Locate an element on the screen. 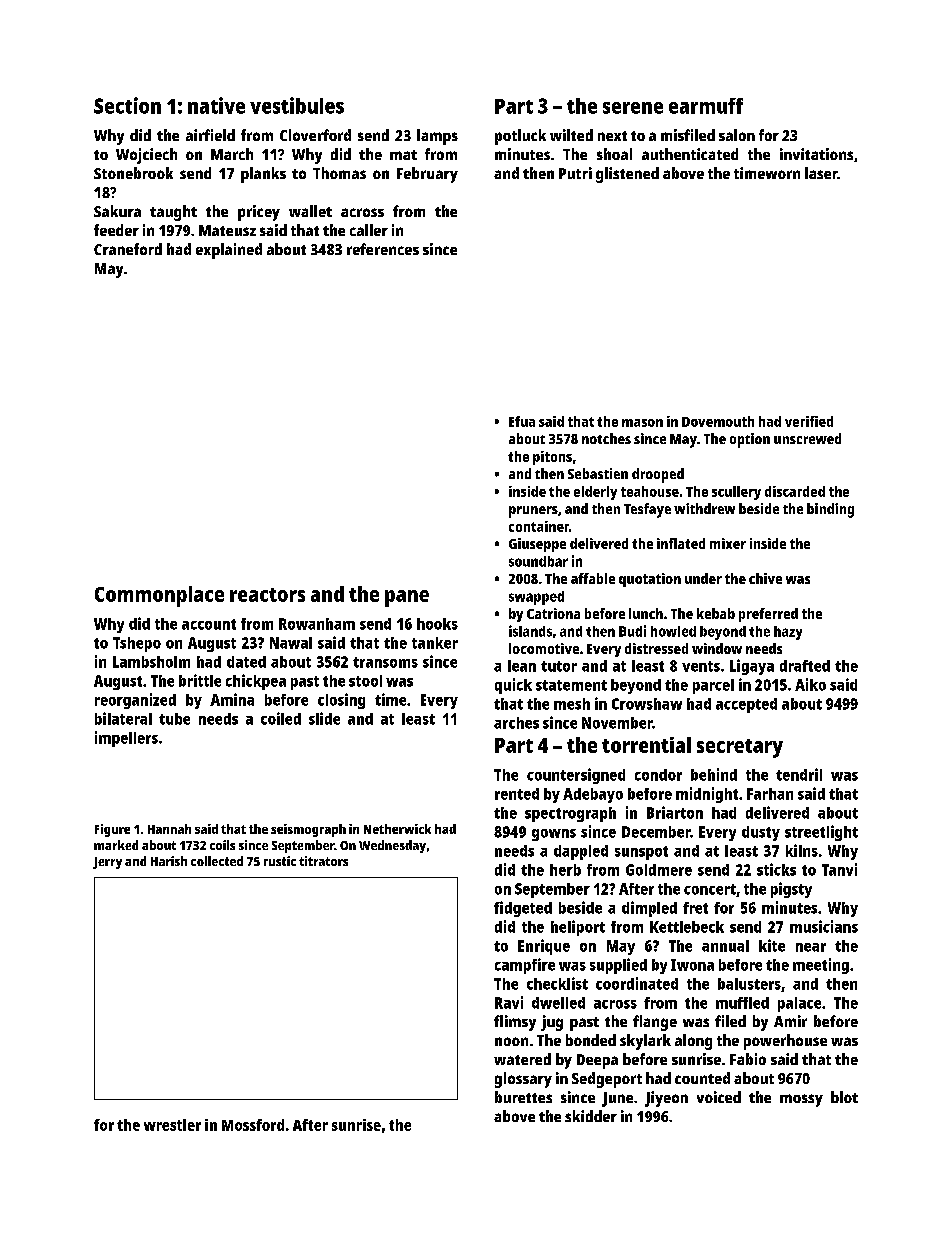  swapped is located at coordinates (536, 598).
